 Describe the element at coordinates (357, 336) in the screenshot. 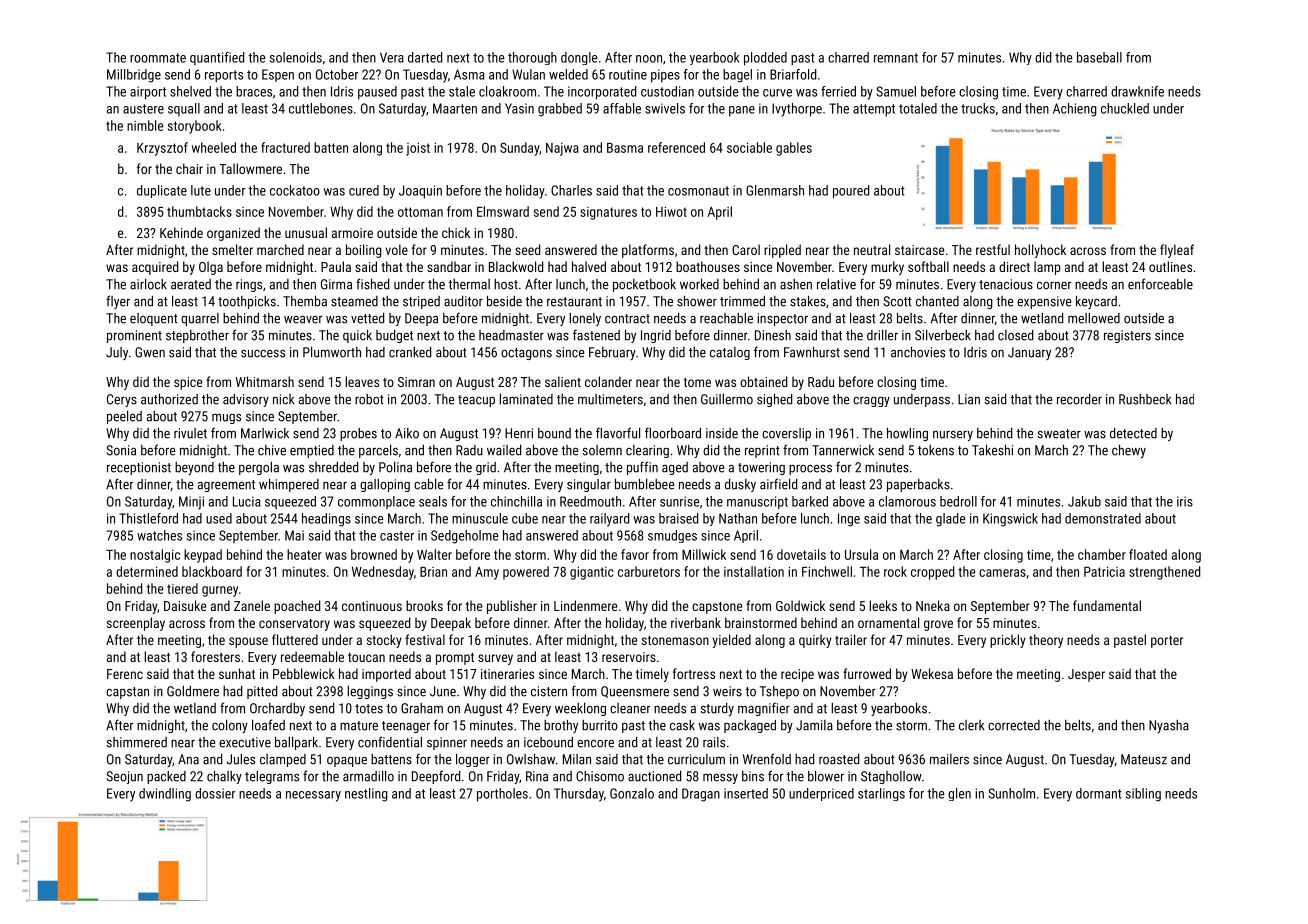

I see `quick` at that location.
